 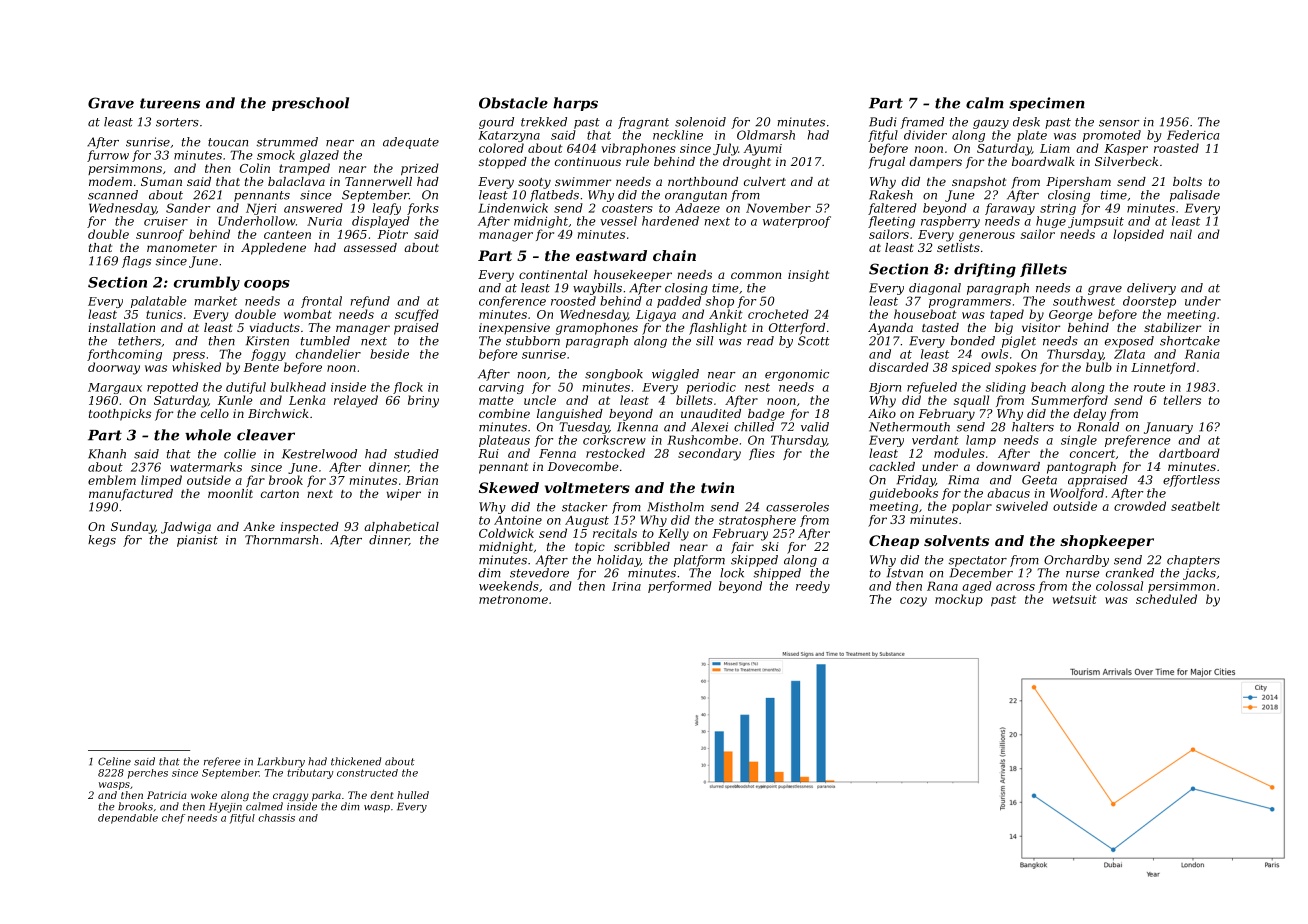 I want to click on Budi, so click(x=882, y=122).
